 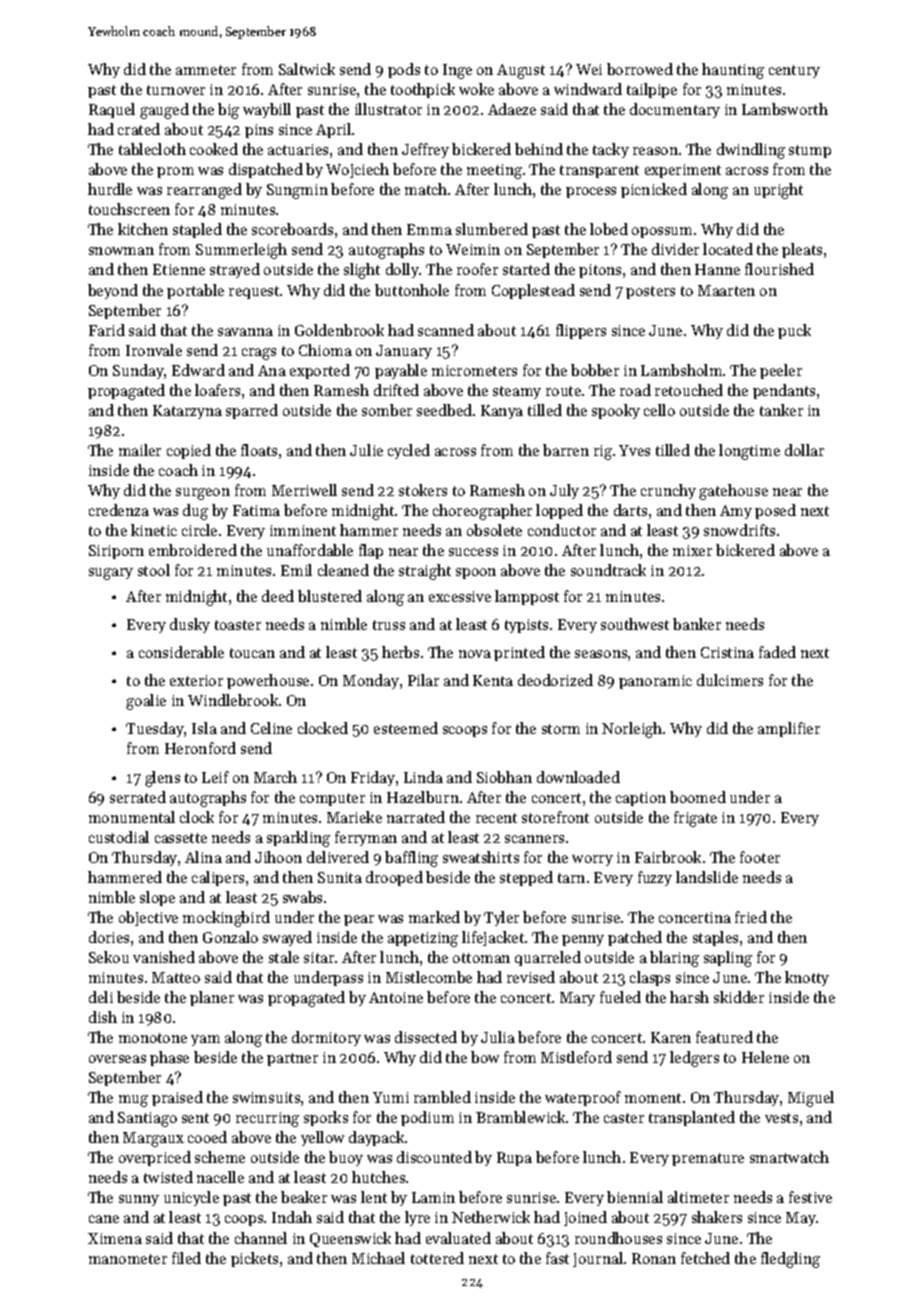 What do you see at coordinates (790, 1260) in the screenshot?
I see `fledgling` at bounding box center [790, 1260].
